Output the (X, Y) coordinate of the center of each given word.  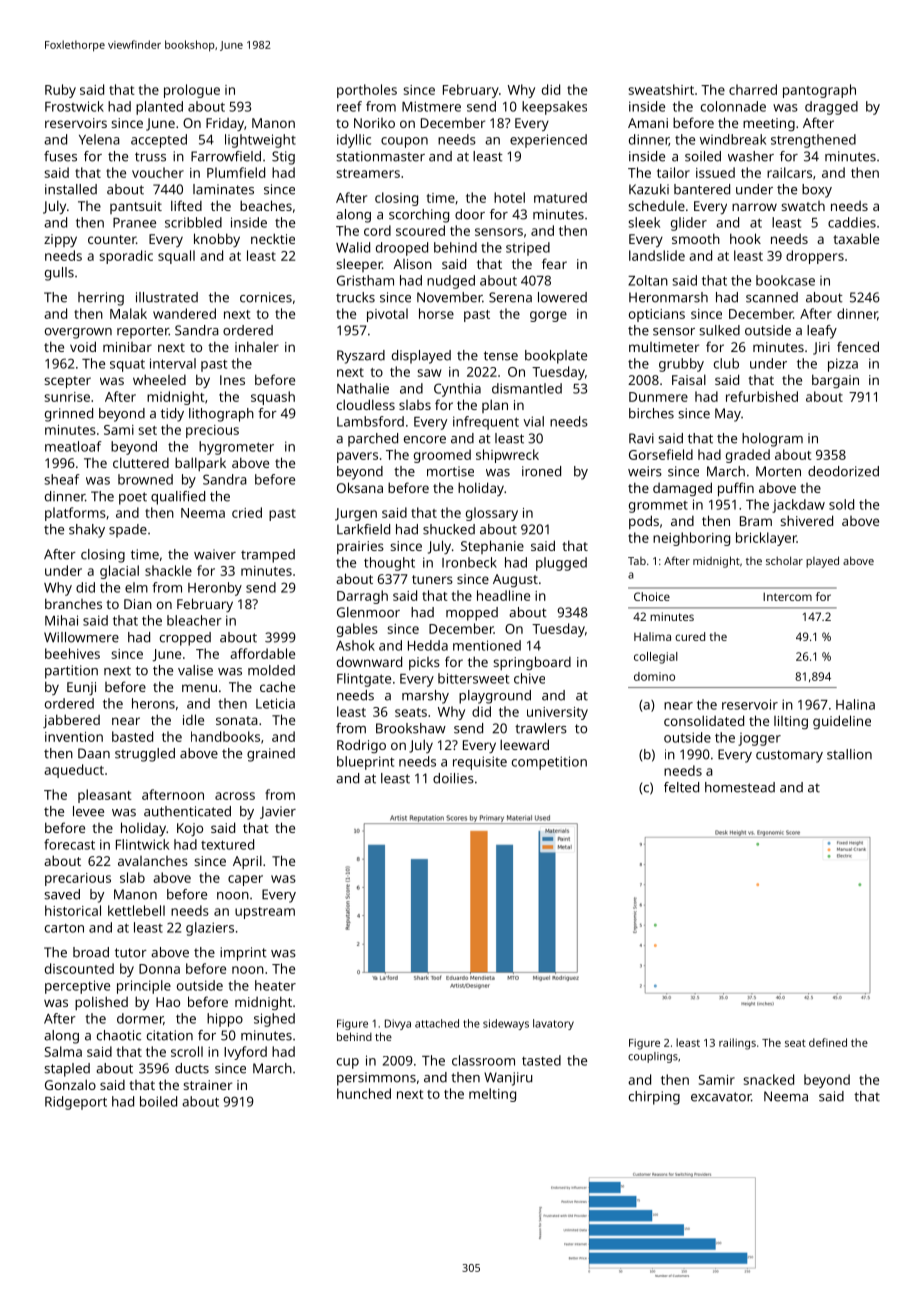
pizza (843, 365)
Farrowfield (226, 156)
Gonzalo (70, 1084)
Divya (398, 1024)
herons (153, 703)
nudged (451, 282)
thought (389, 564)
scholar (784, 560)
